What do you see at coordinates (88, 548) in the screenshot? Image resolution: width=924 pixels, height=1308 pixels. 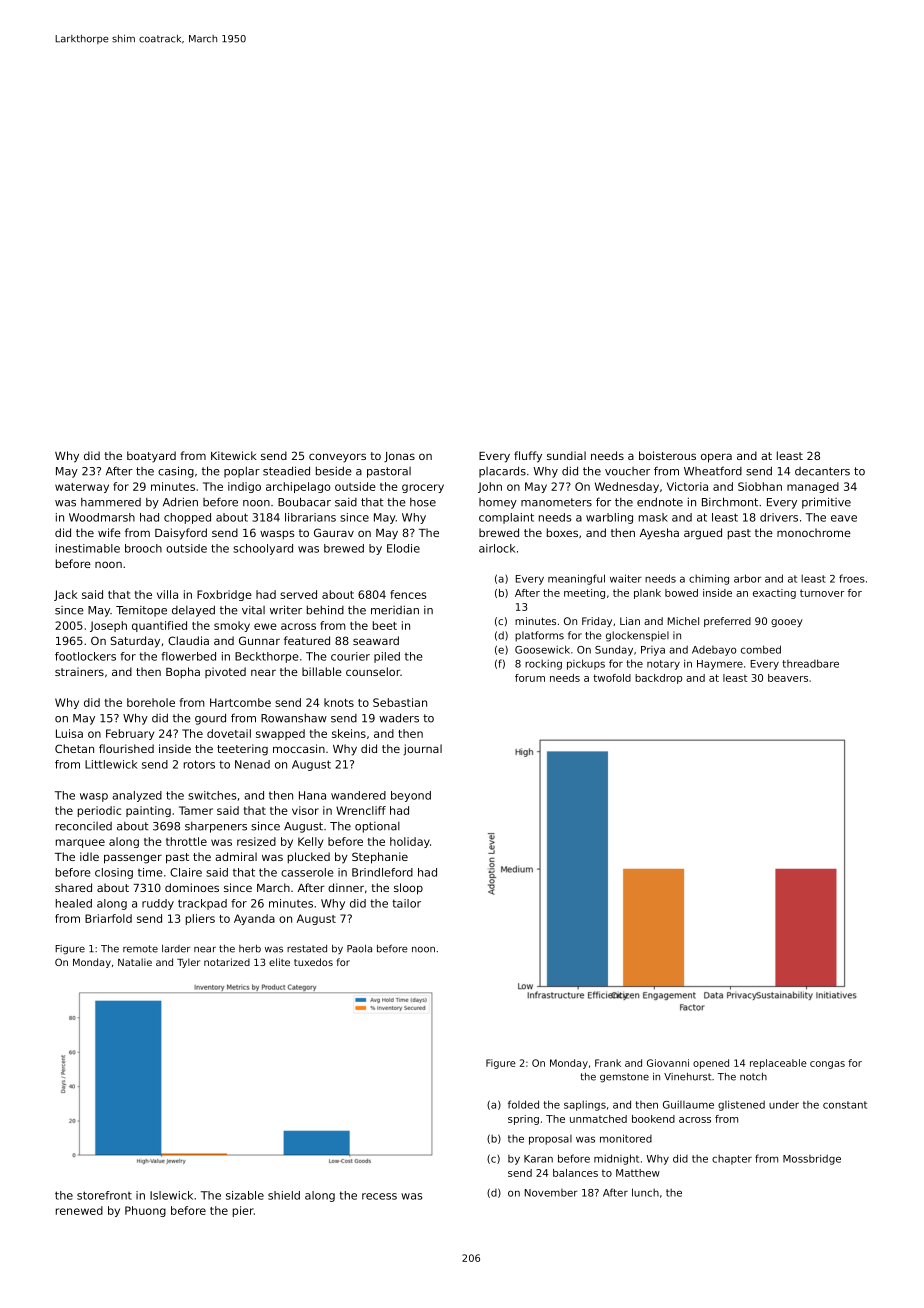 I see `inestimable` at bounding box center [88, 548].
